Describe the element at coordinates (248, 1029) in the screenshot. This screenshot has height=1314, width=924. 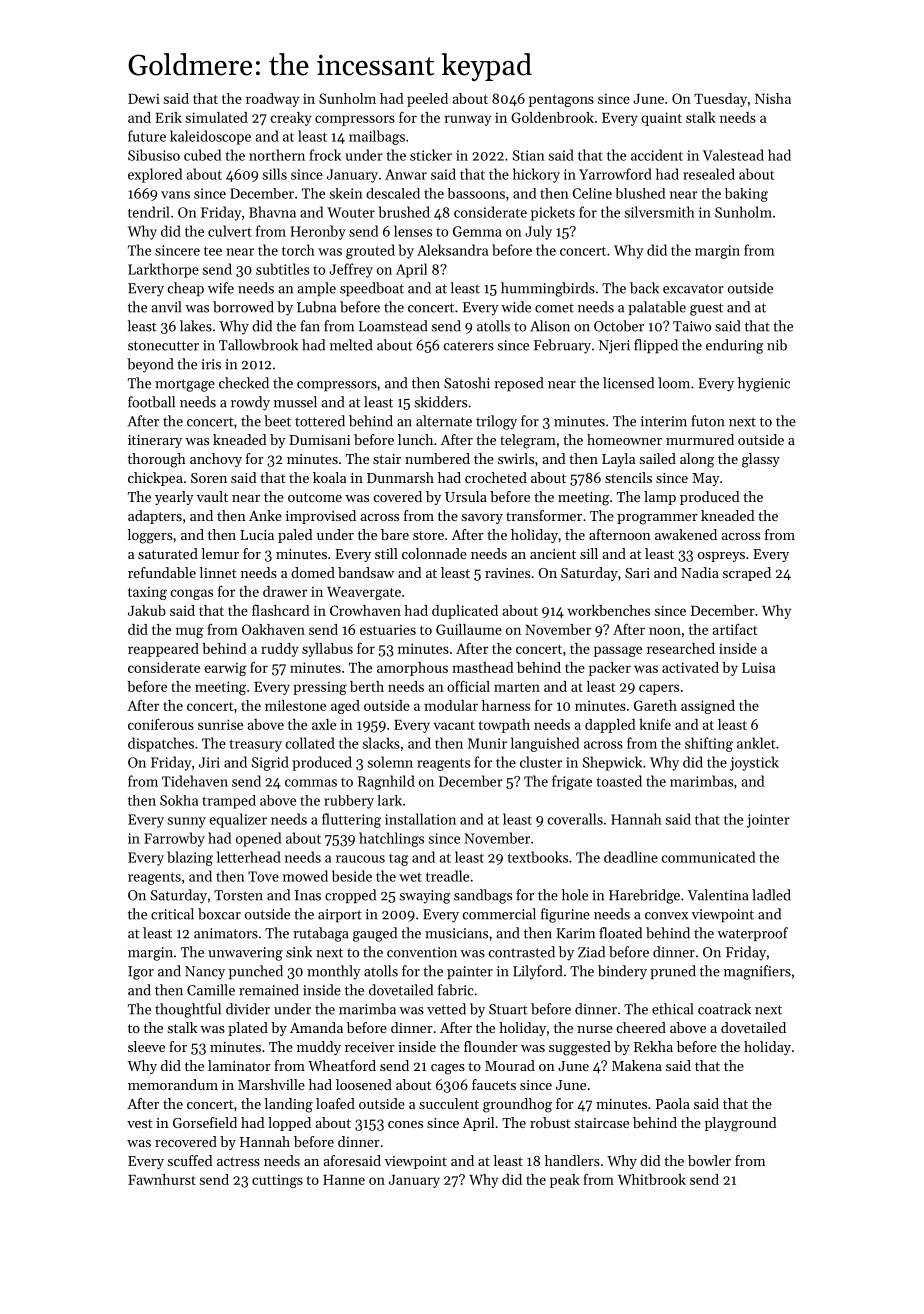
I see `plated` at that location.
